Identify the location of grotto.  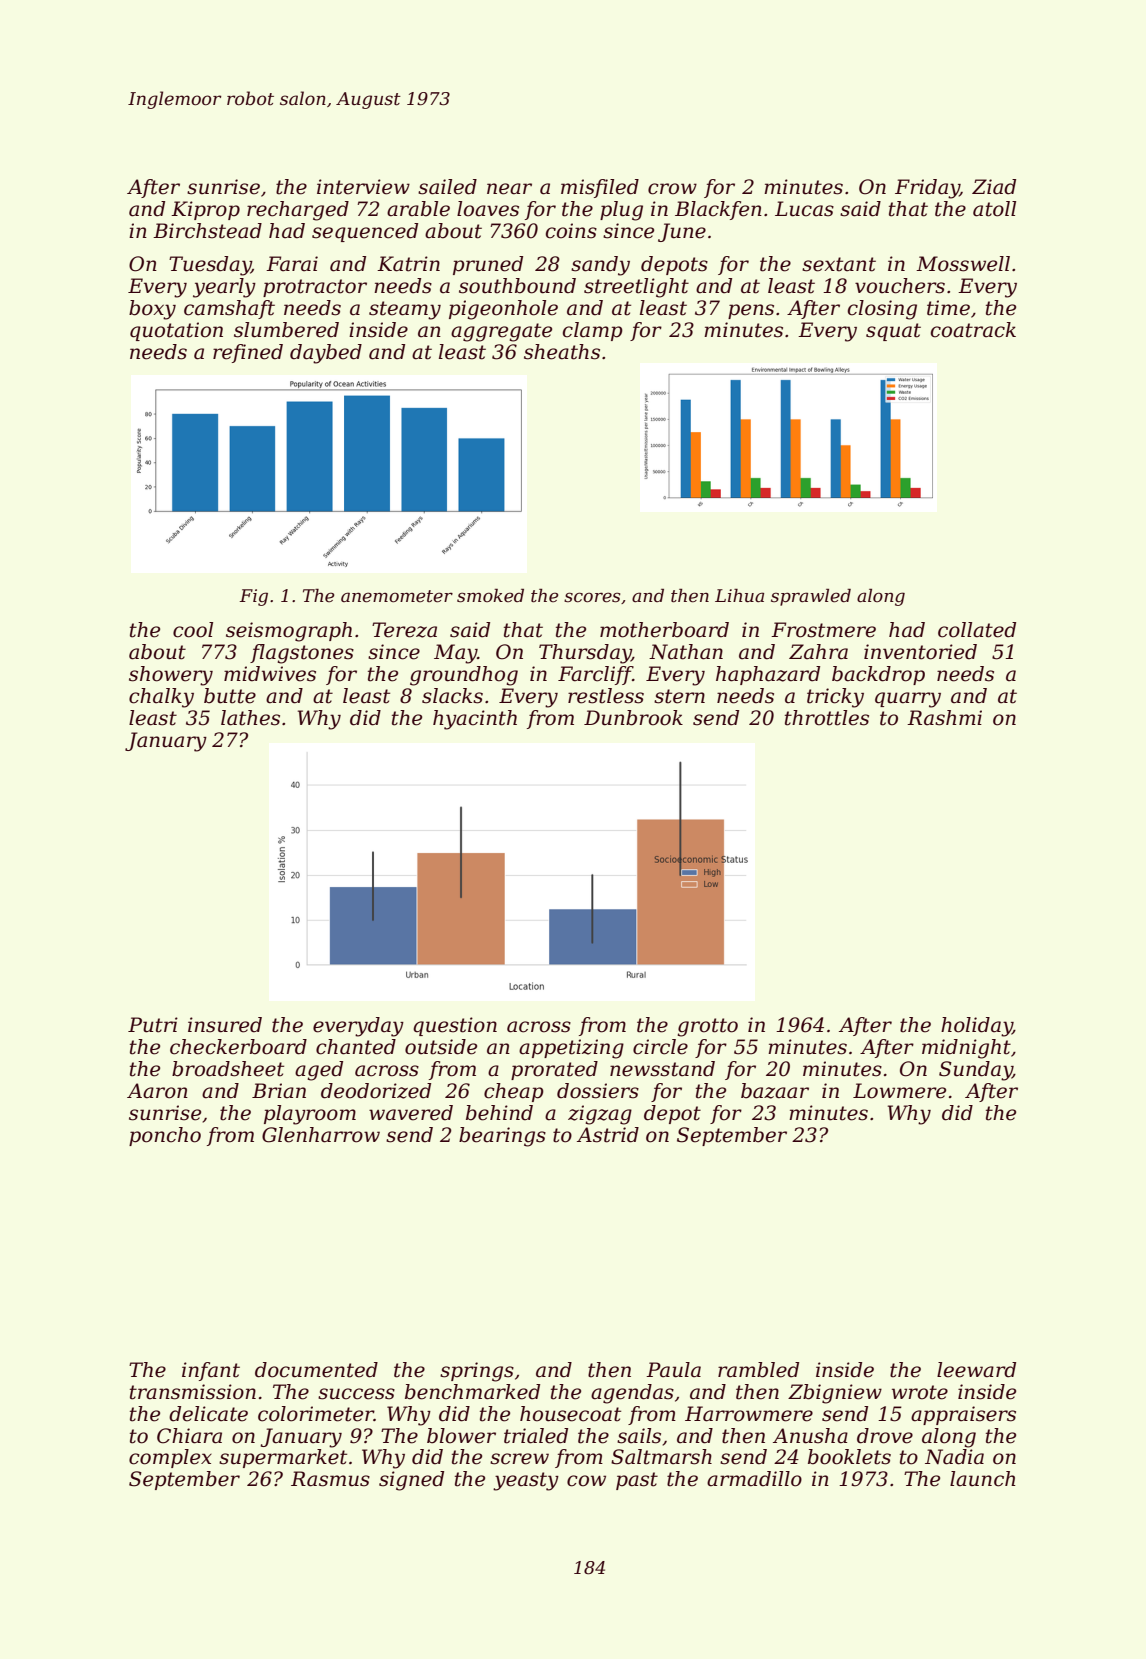
(707, 1027).
